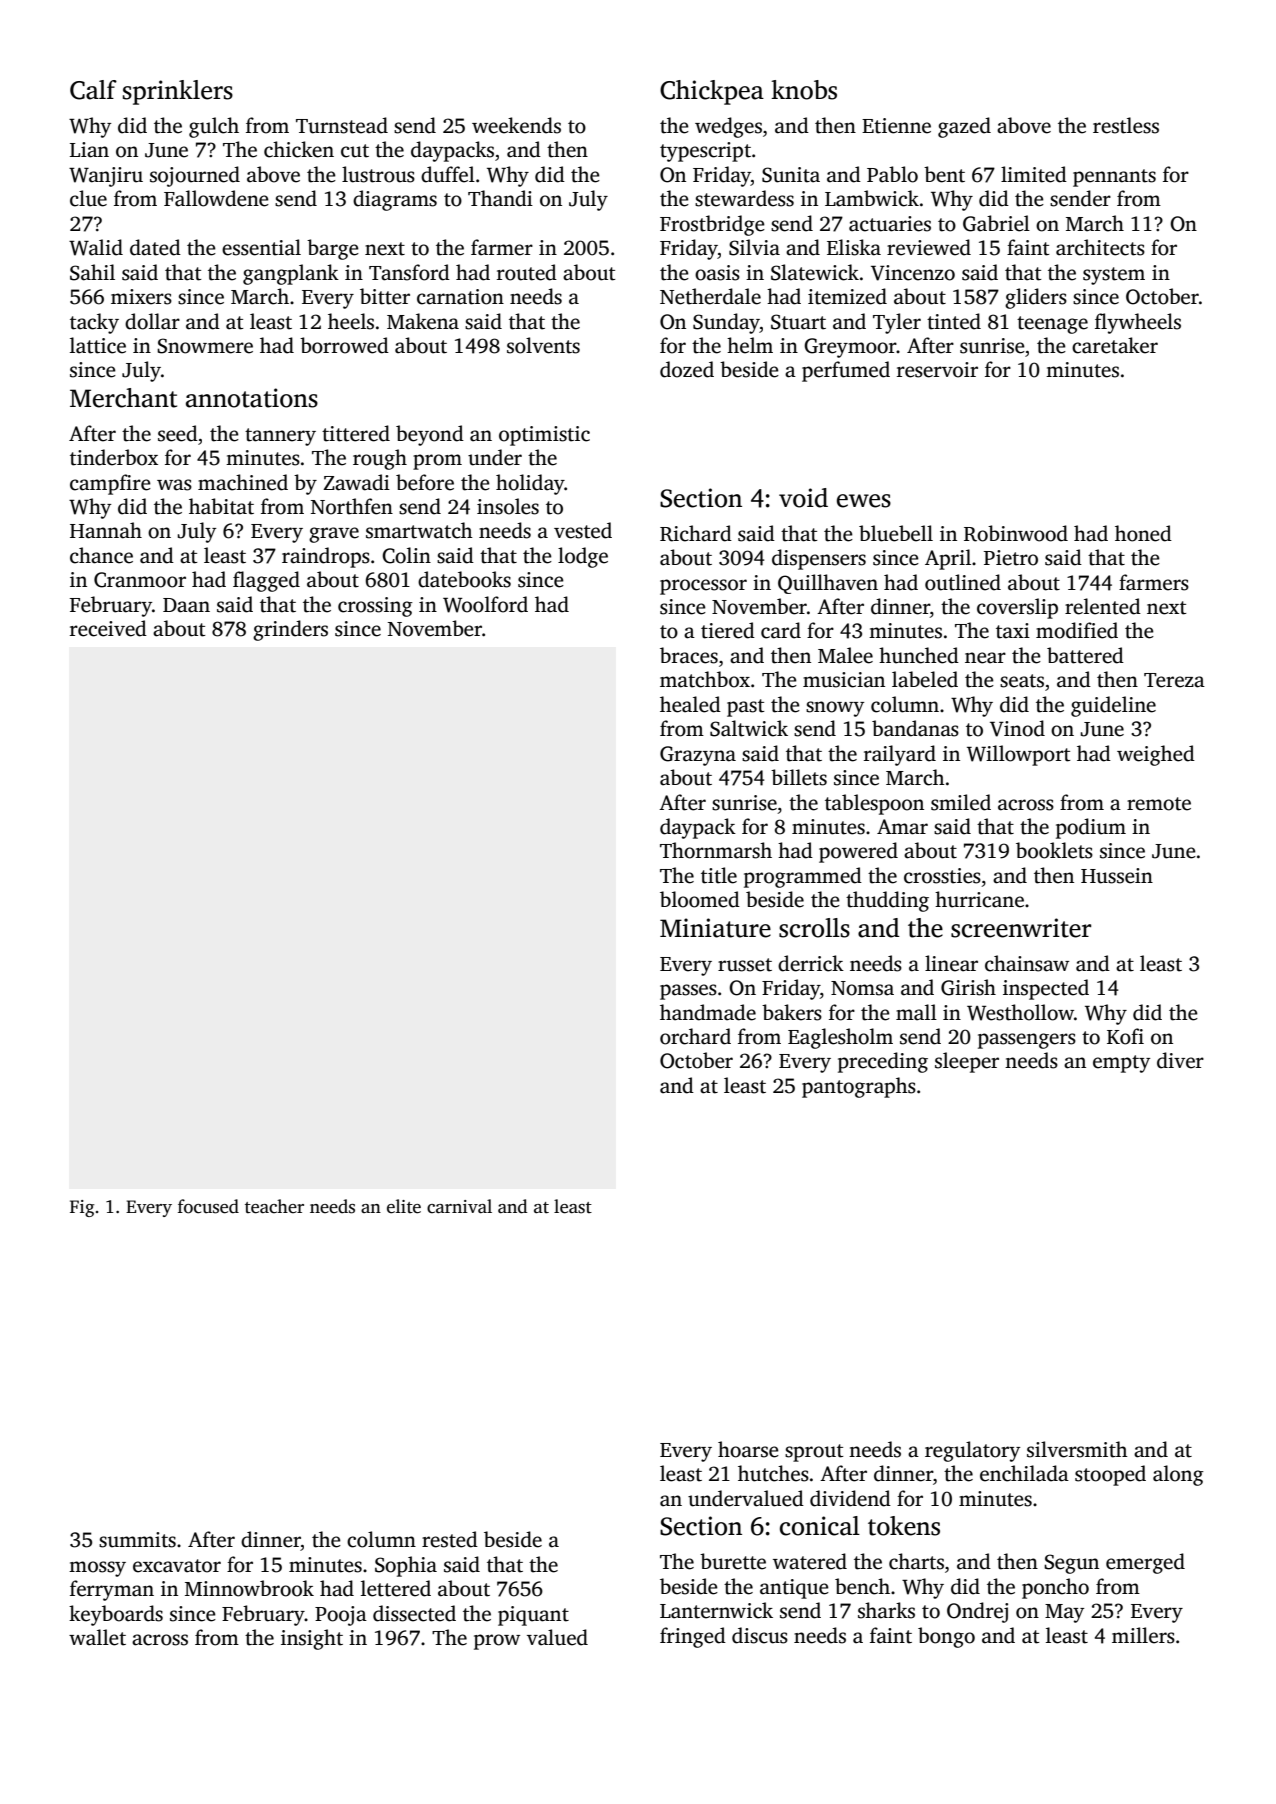 Image resolution: width=1276 pixels, height=1804 pixels. I want to click on teacher, so click(274, 1206).
